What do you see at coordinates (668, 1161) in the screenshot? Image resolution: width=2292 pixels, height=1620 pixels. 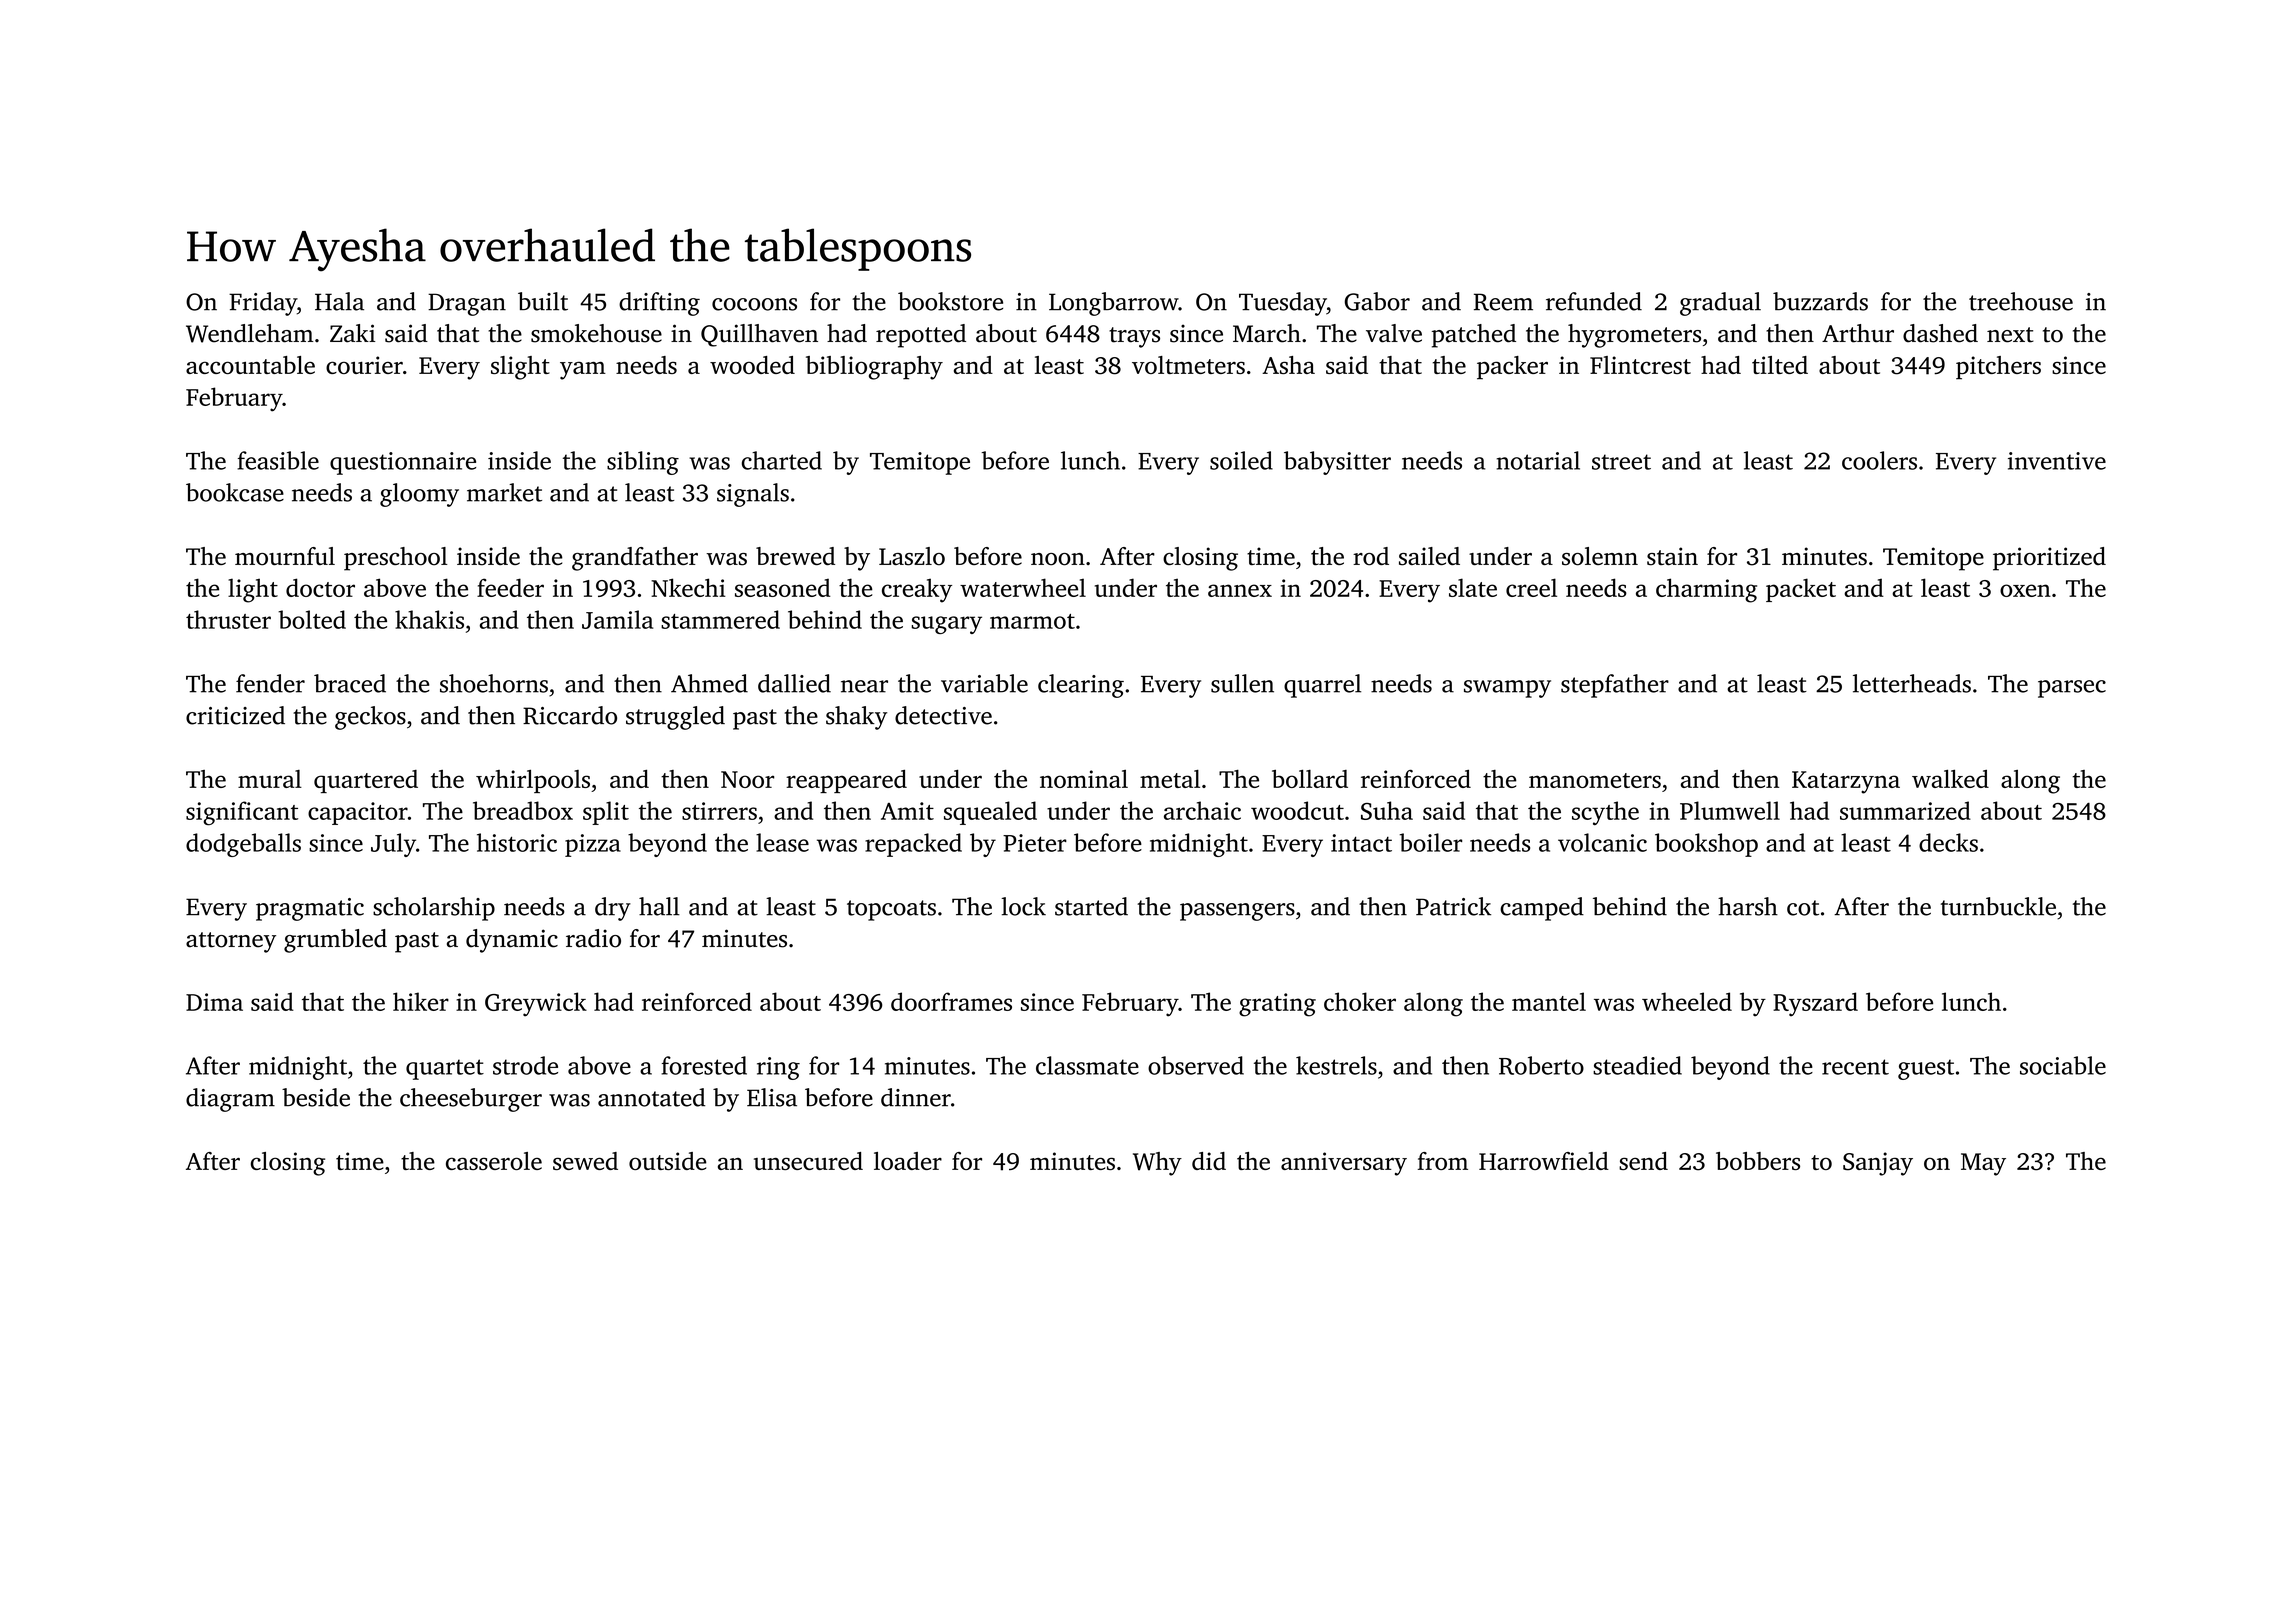 I see `outside` at bounding box center [668, 1161].
